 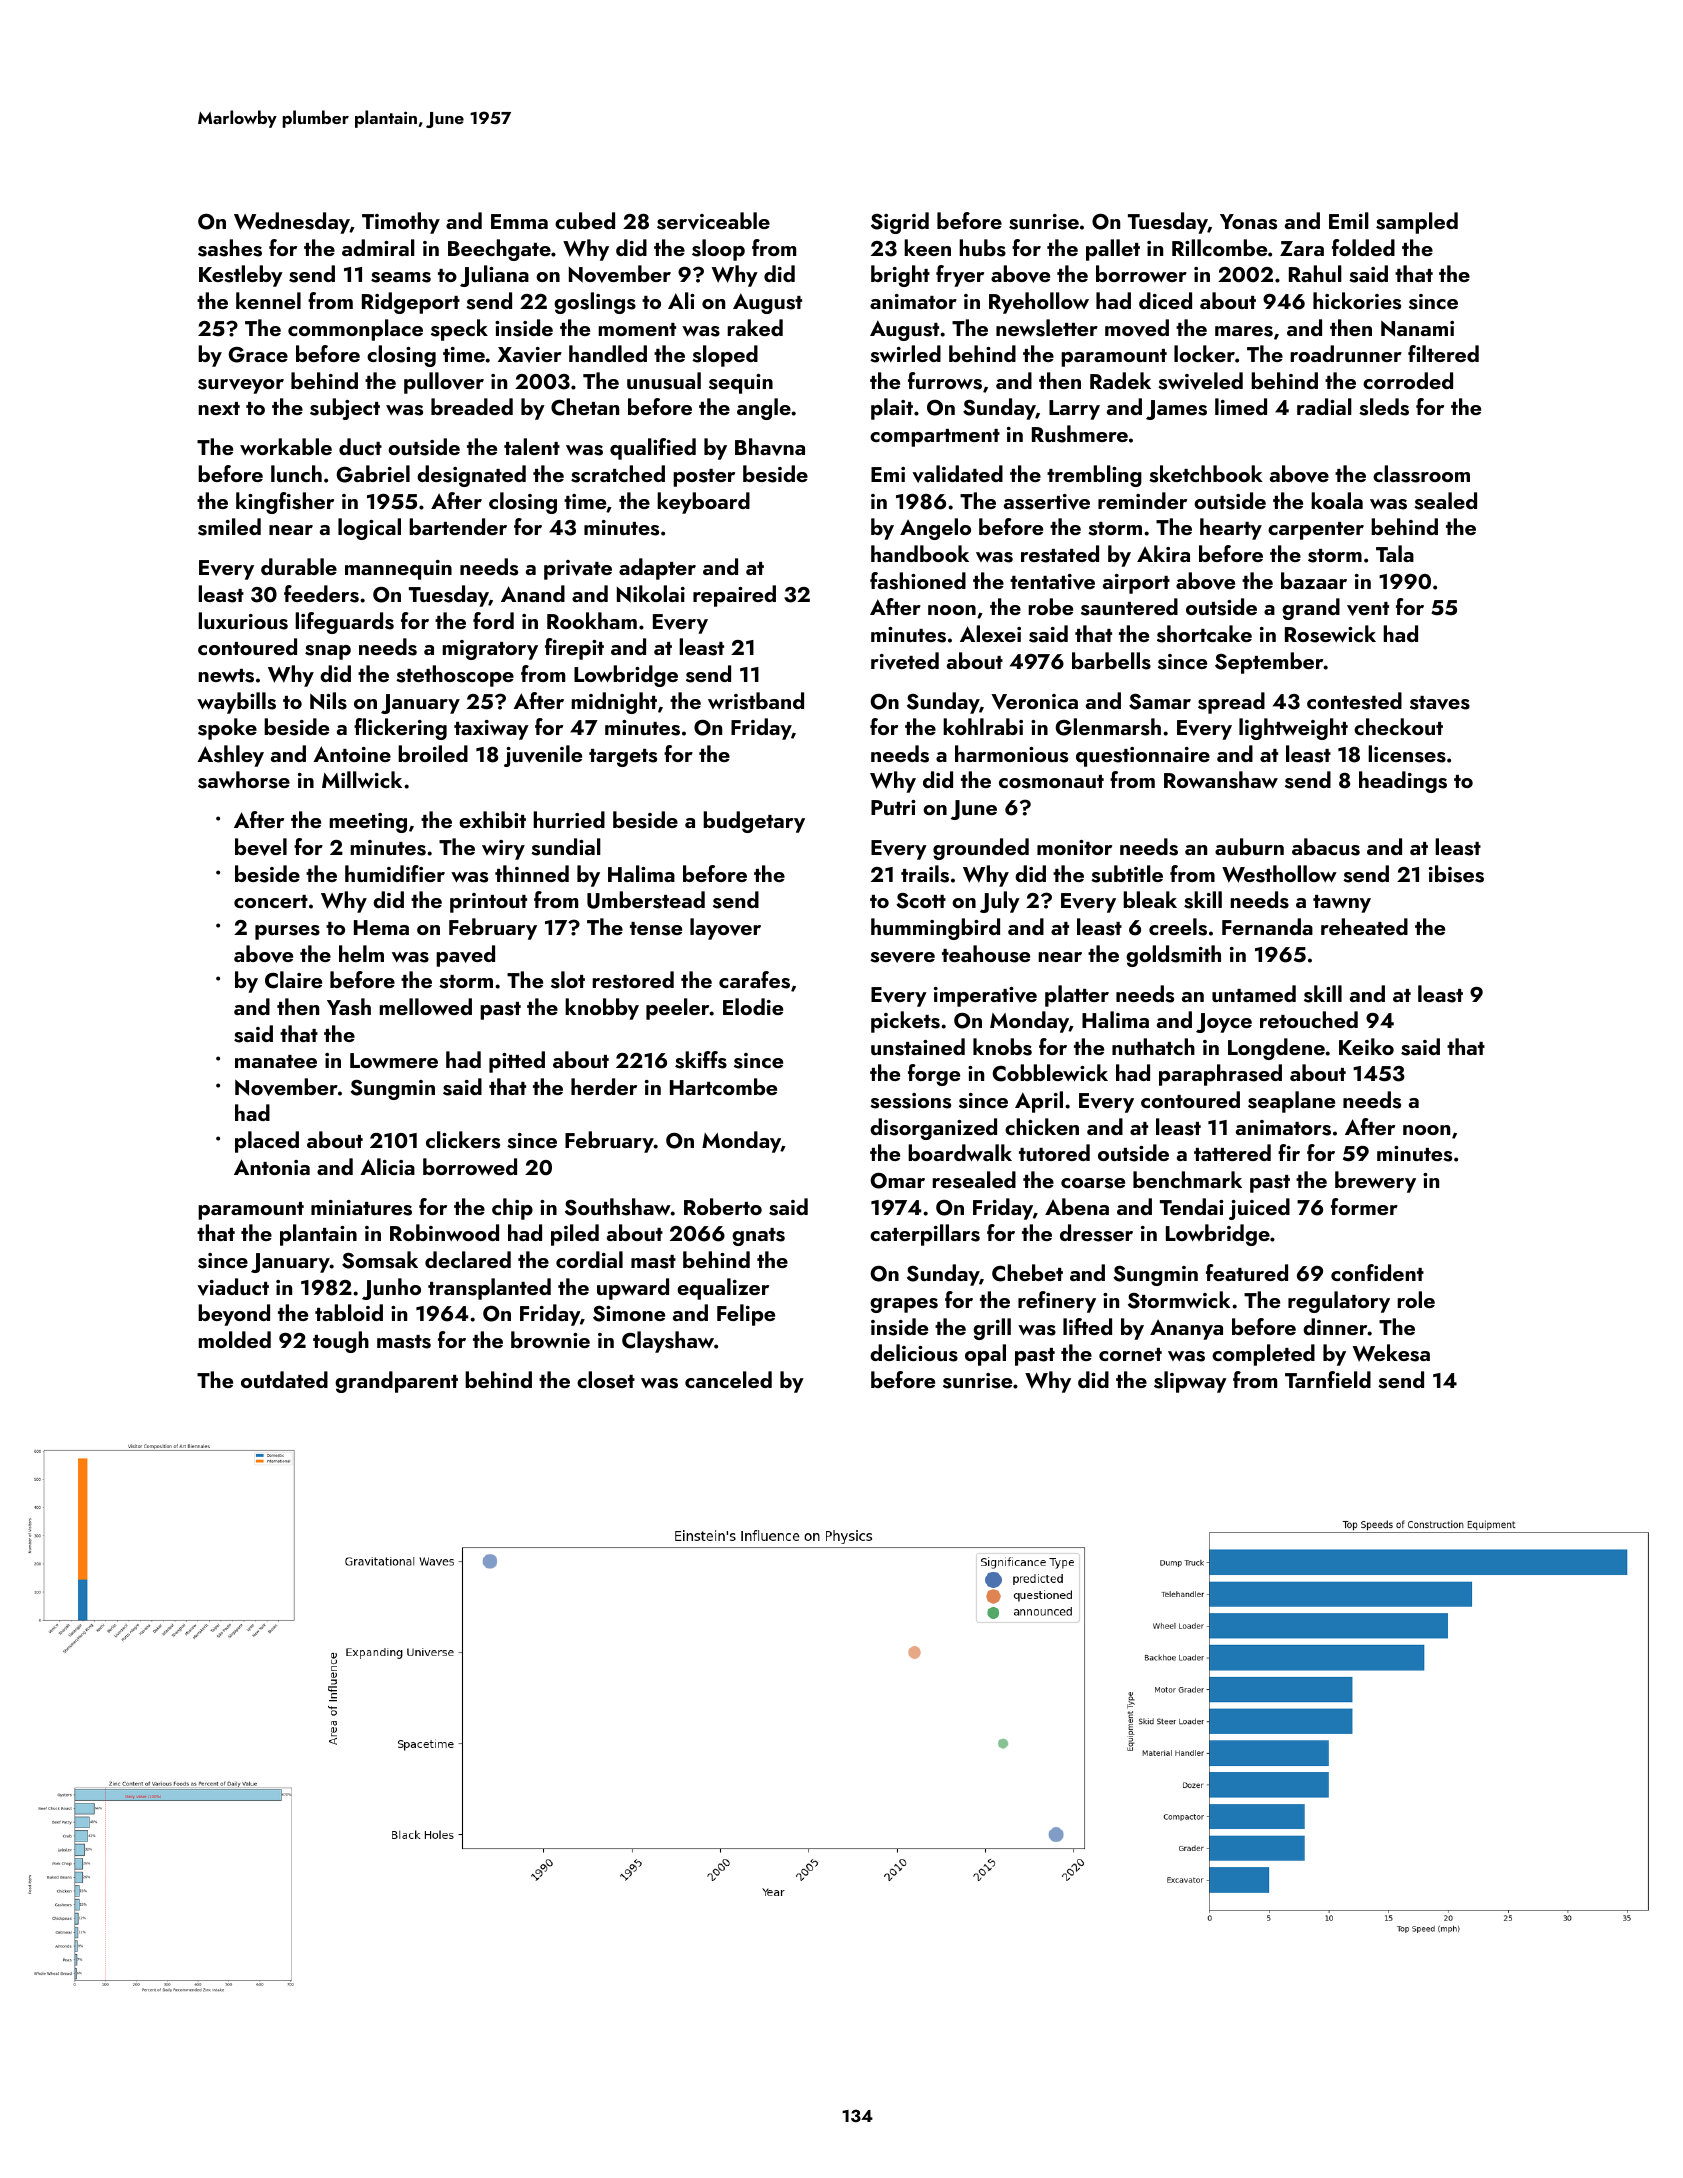 What do you see at coordinates (543, 756) in the document?
I see `juvenile` at bounding box center [543, 756].
